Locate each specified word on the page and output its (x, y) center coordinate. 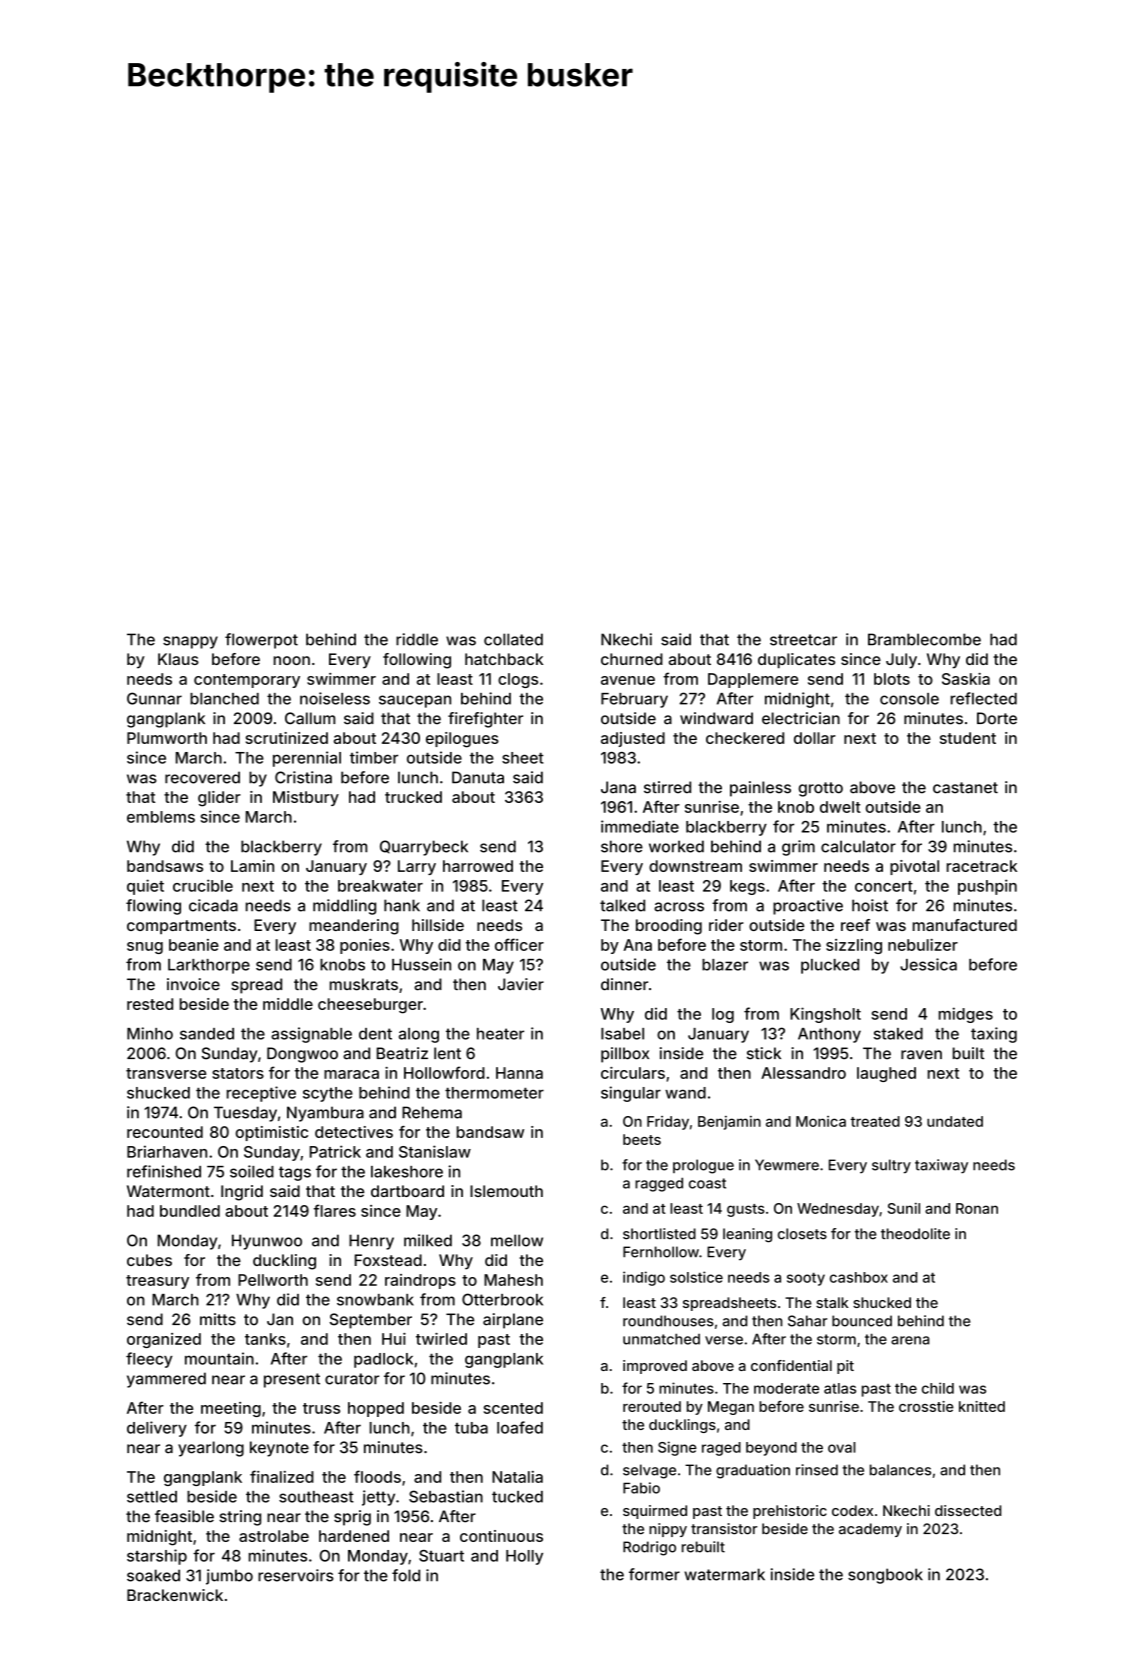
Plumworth (167, 738)
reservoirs (296, 1575)
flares (335, 1210)
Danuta (478, 777)
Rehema (432, 1112)
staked (898, 1034)
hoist (870, 905)
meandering (354, 927)
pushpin (987, 887)
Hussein (421, 964)
